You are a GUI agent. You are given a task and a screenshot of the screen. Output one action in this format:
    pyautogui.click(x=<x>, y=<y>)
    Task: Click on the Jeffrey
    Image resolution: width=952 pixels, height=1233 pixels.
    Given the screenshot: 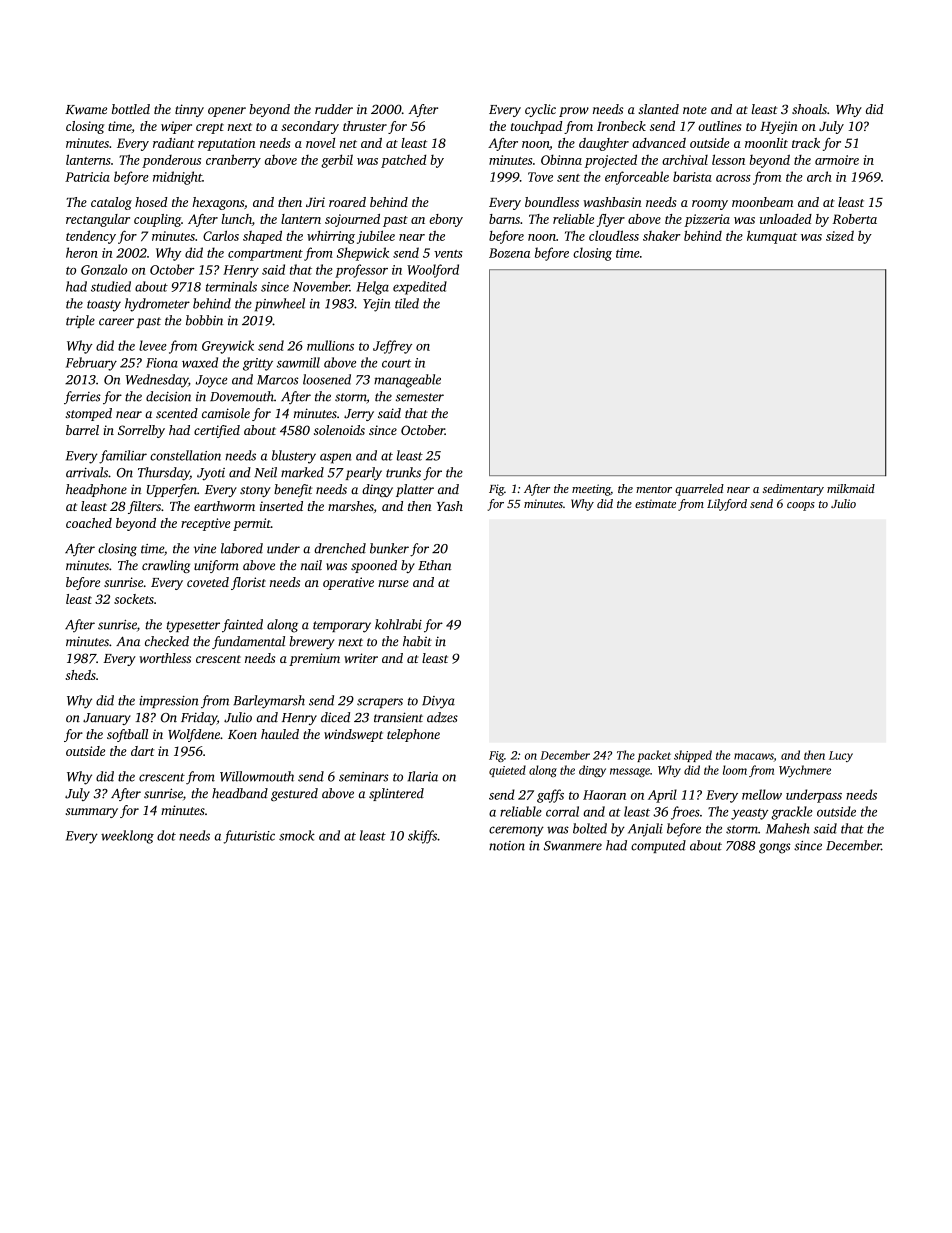 What is the action you would take?
    pyautogui.click(x=392, y=347)
